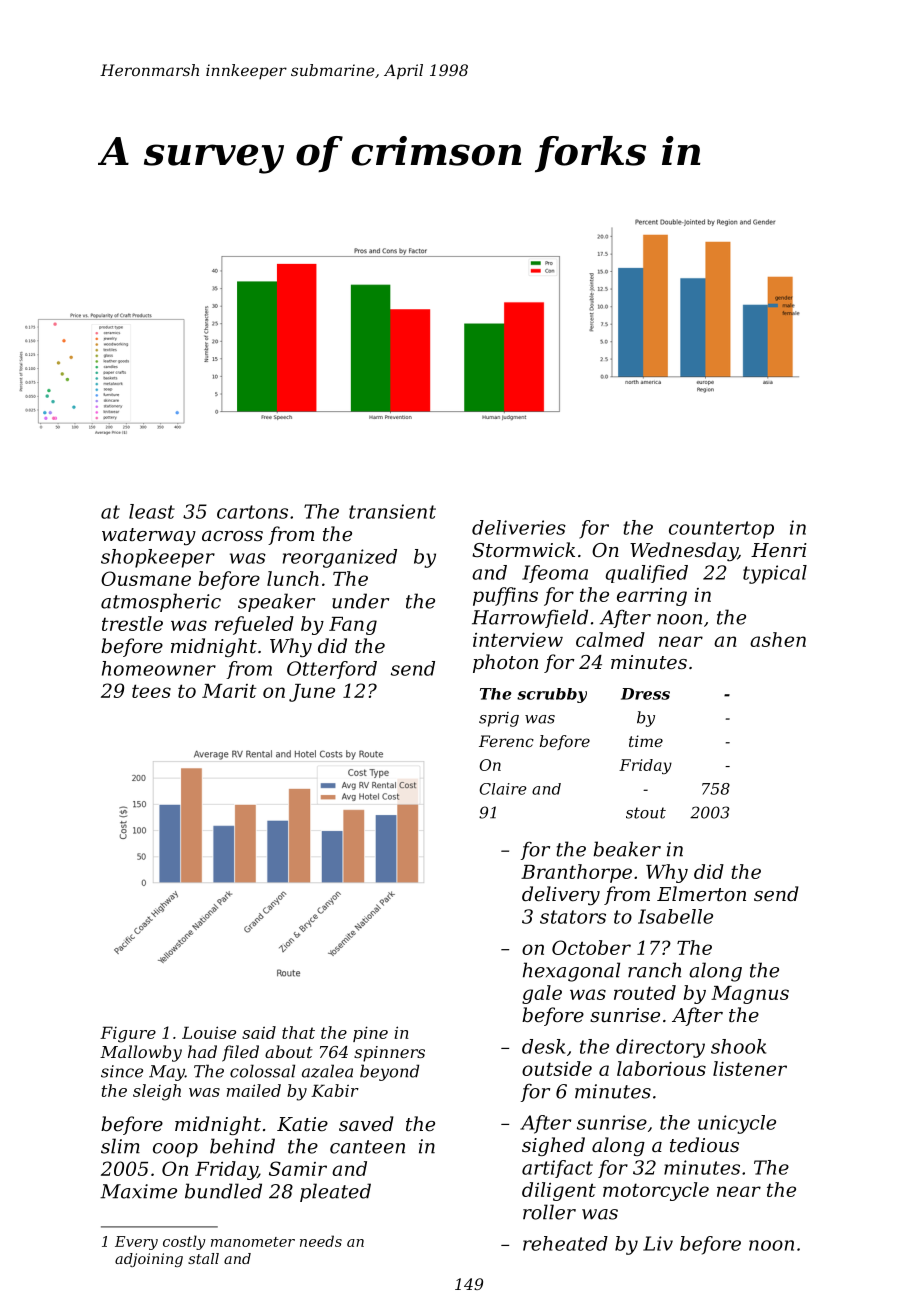 This screenshot has height=1316, width=908. I want to click on saved, so click(366, 1123).
